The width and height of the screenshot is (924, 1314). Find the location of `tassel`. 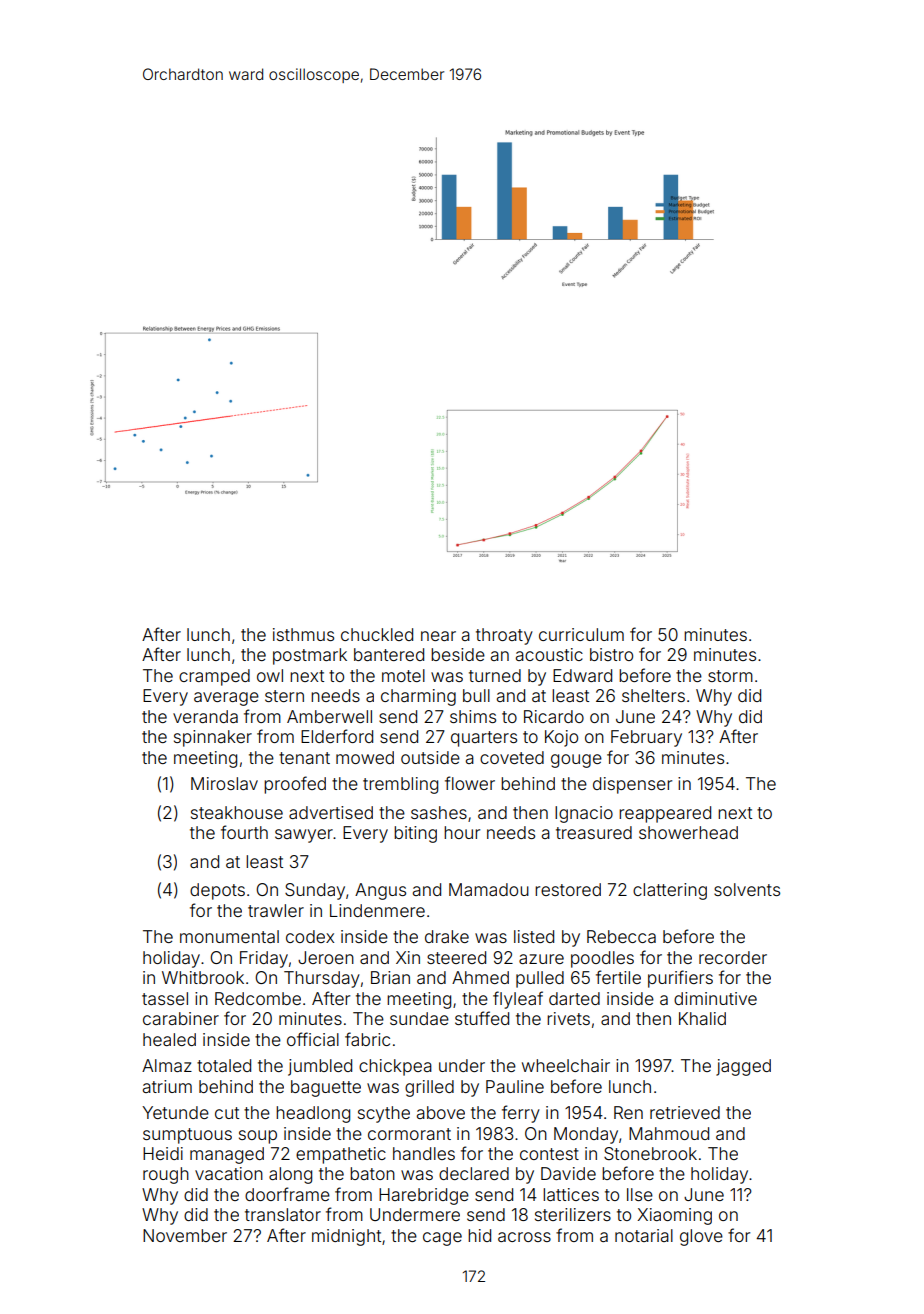

tassel is located at coordinates (165, 998).
